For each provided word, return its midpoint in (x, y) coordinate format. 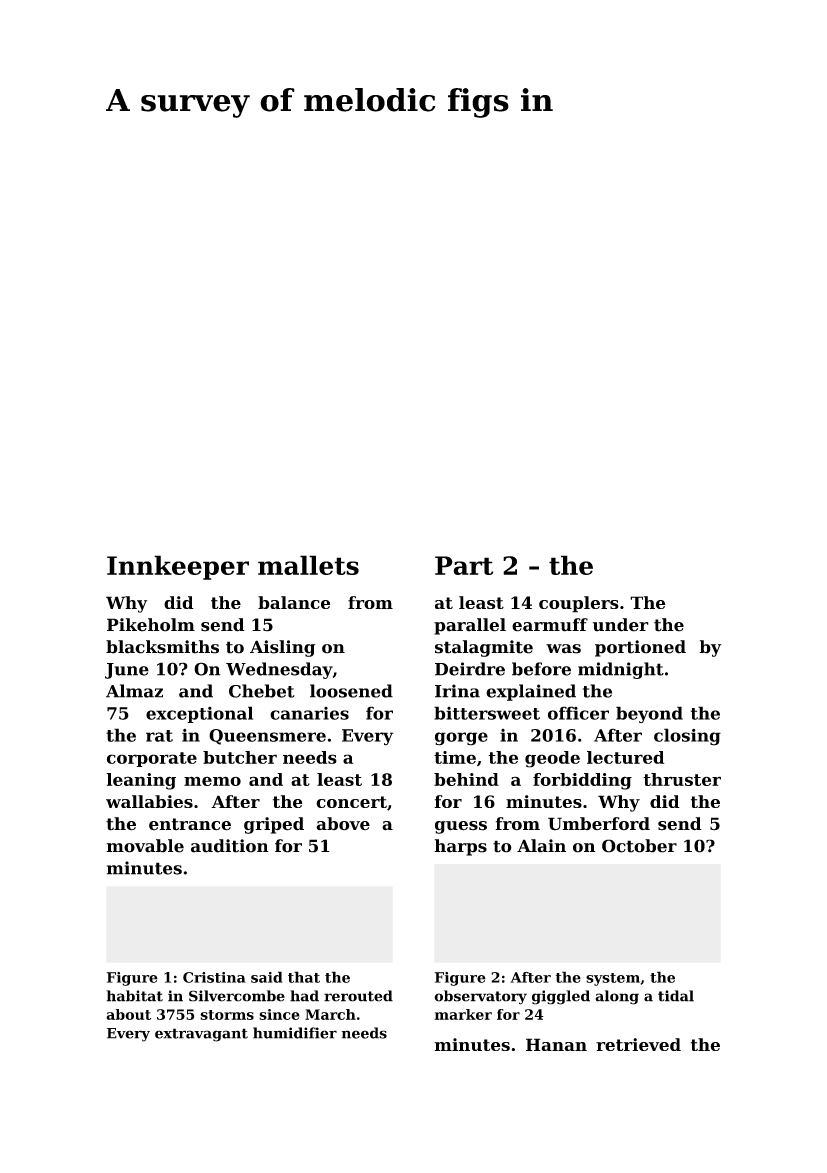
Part (464, 565)
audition (230, 846)
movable (145, 846)
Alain (541, 846)
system (613, 979)
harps (460, 847)
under (621, 625)
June (127, 671)
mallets (308, 565)
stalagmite (484, 648)
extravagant (201, 1035)
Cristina (214, 977)
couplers (579, 604)
